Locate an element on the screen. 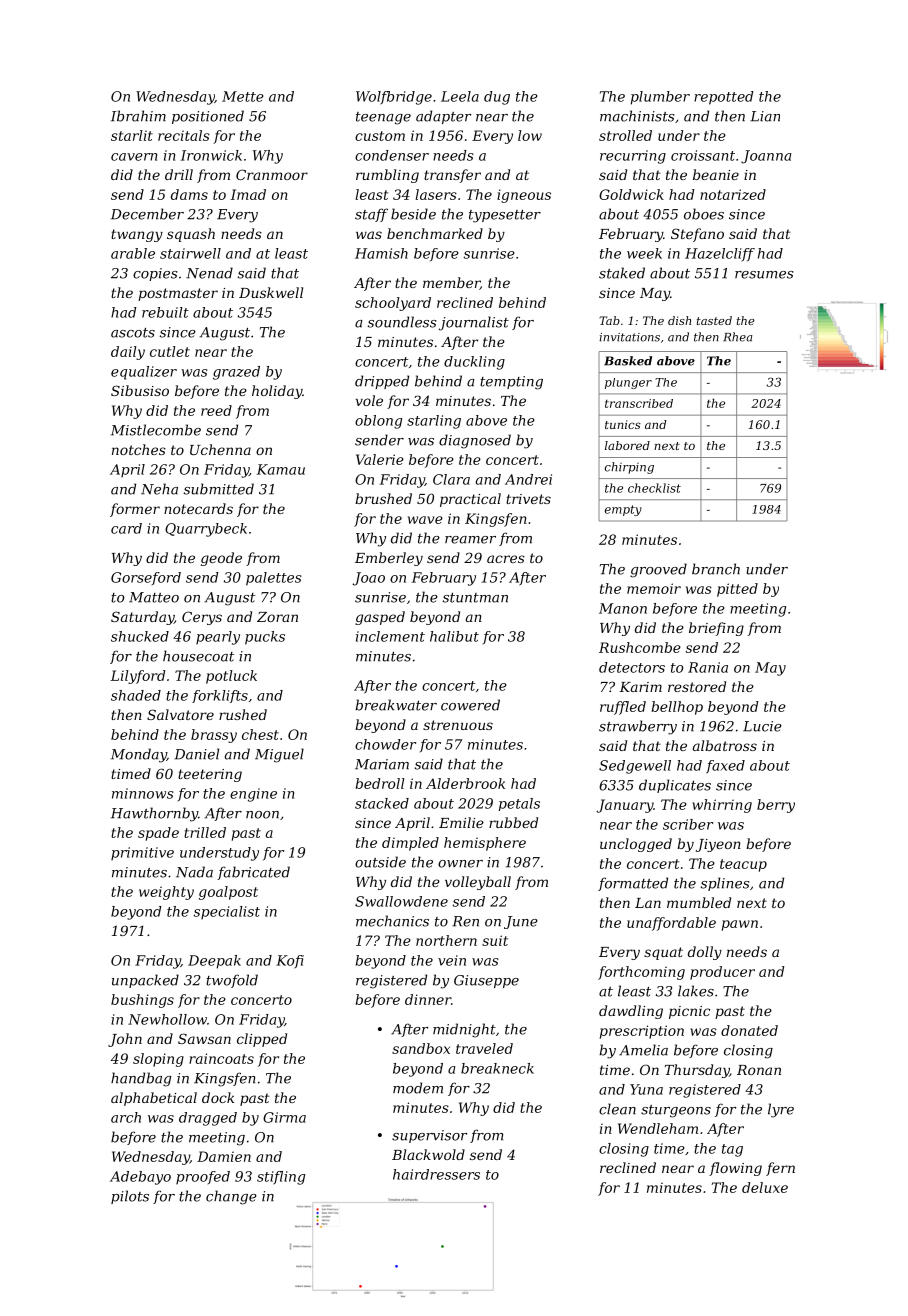 The width and height of the screenshot is (908, 1316). breakwater is located at coordinates (396, 705).
